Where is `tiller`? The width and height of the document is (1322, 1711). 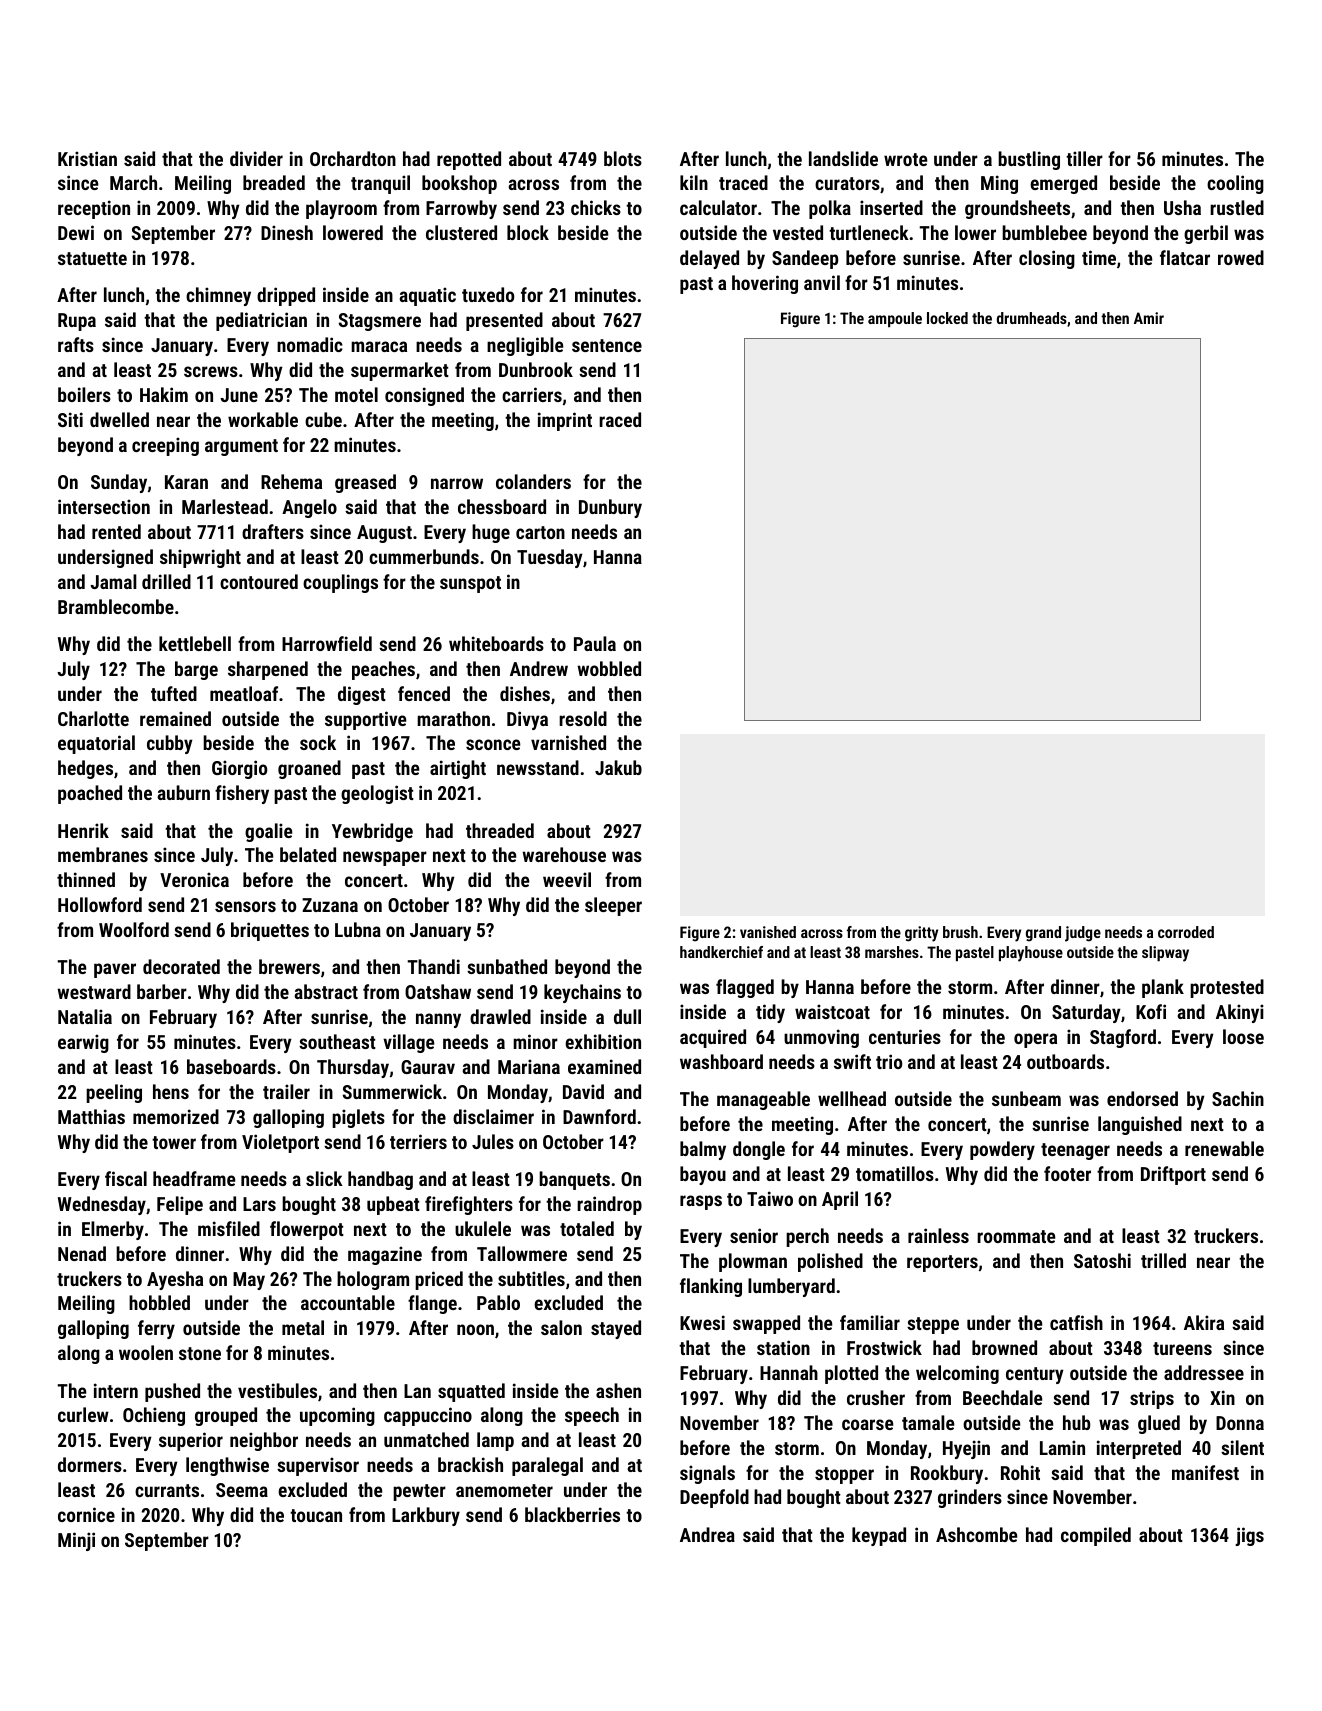
tiller is located at coordinates (1084, 158).
